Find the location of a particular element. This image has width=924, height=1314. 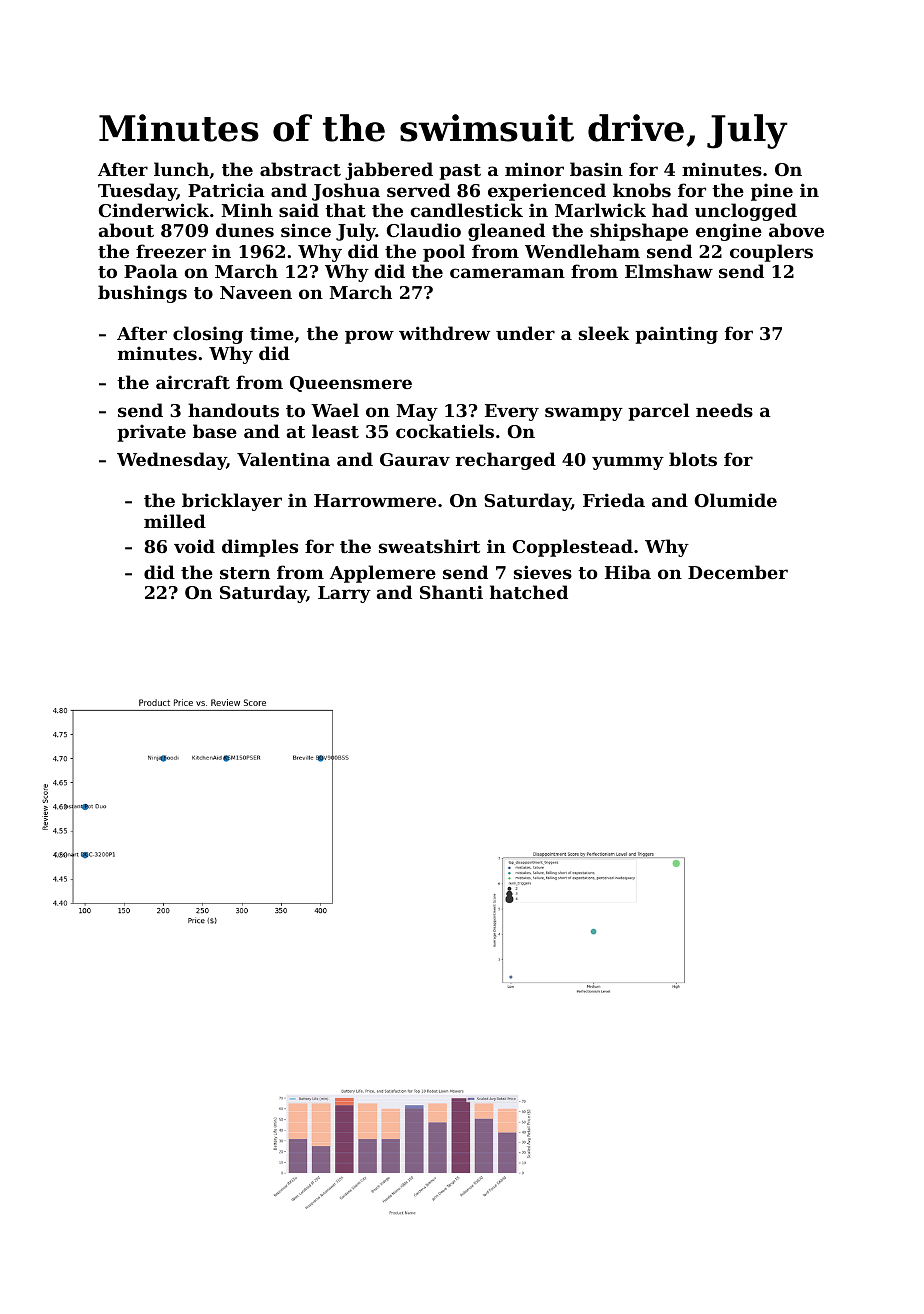

minor is located at coordinates (534, 169).
